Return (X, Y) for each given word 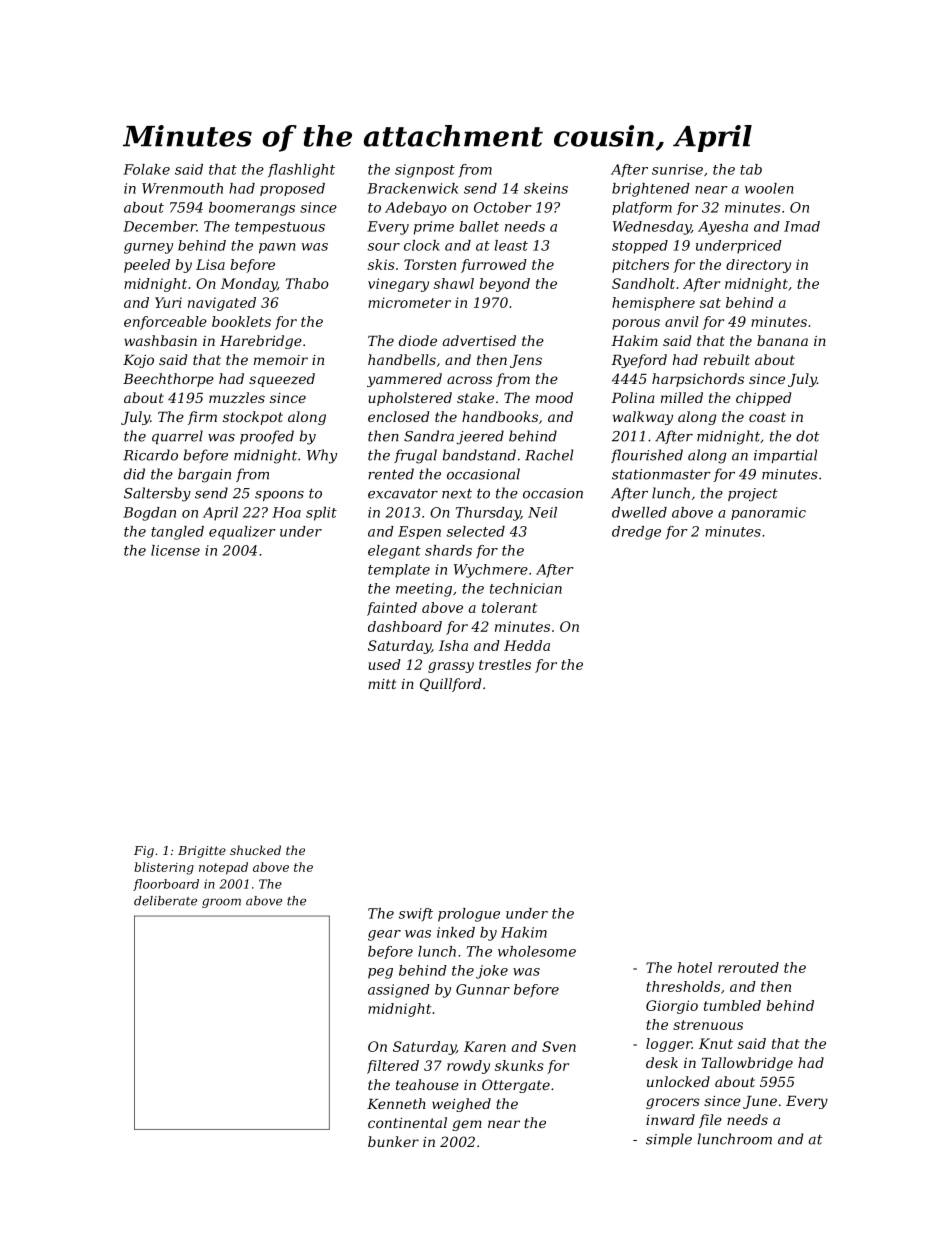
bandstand (479, 455)
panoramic (768, 513)
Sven (559, 1046)
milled (682, 397)
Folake (146, 169)
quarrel (177, 437)
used (385, 664)
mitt (382, 684)
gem (467, 1125)
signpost (425, 171)
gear (384, 935)
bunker (393, 1141)
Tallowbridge (747, 1064)
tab (751, 169)
